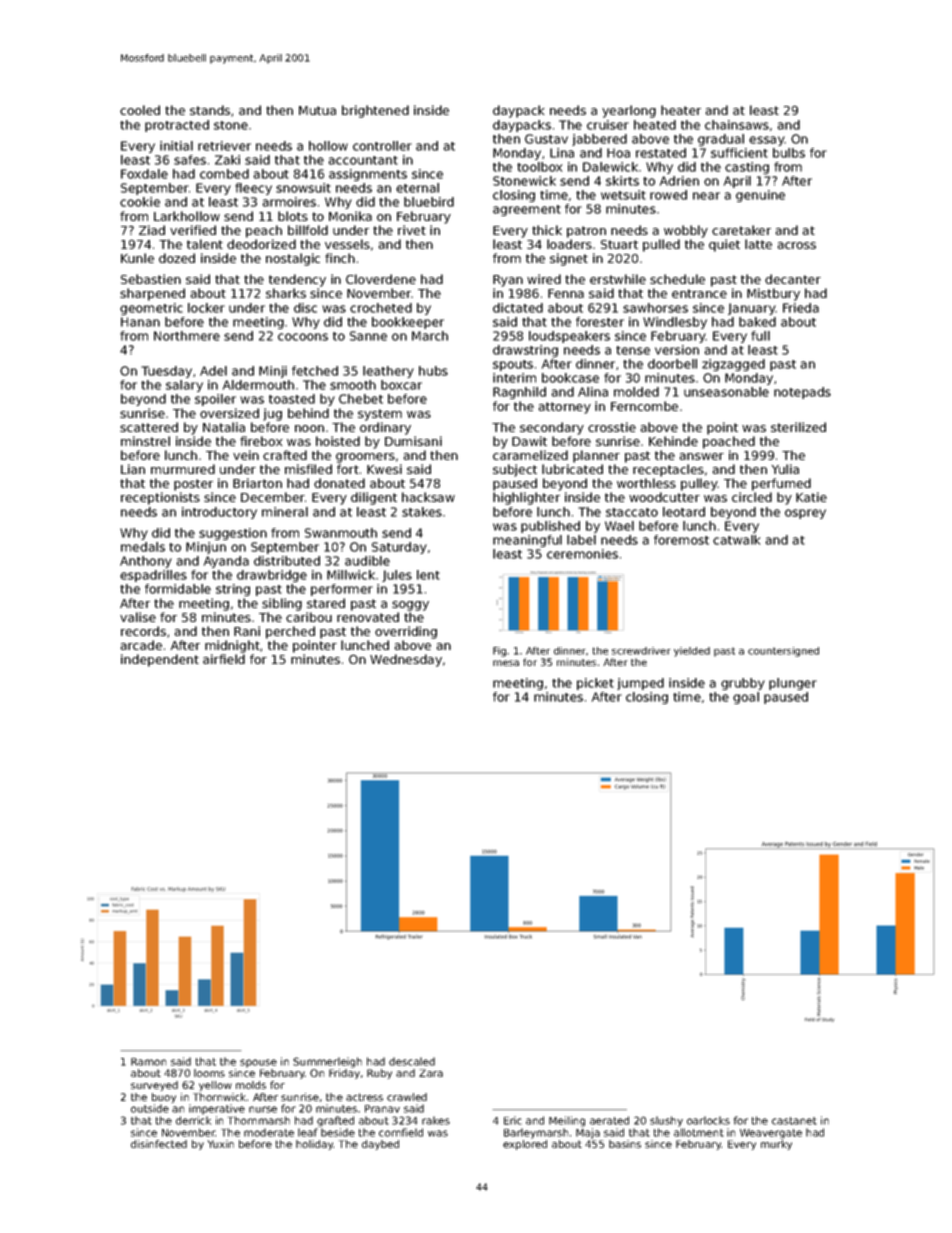  Describe the element at coordinates (368, 336) in the page. I see `Sanne` at that location.
